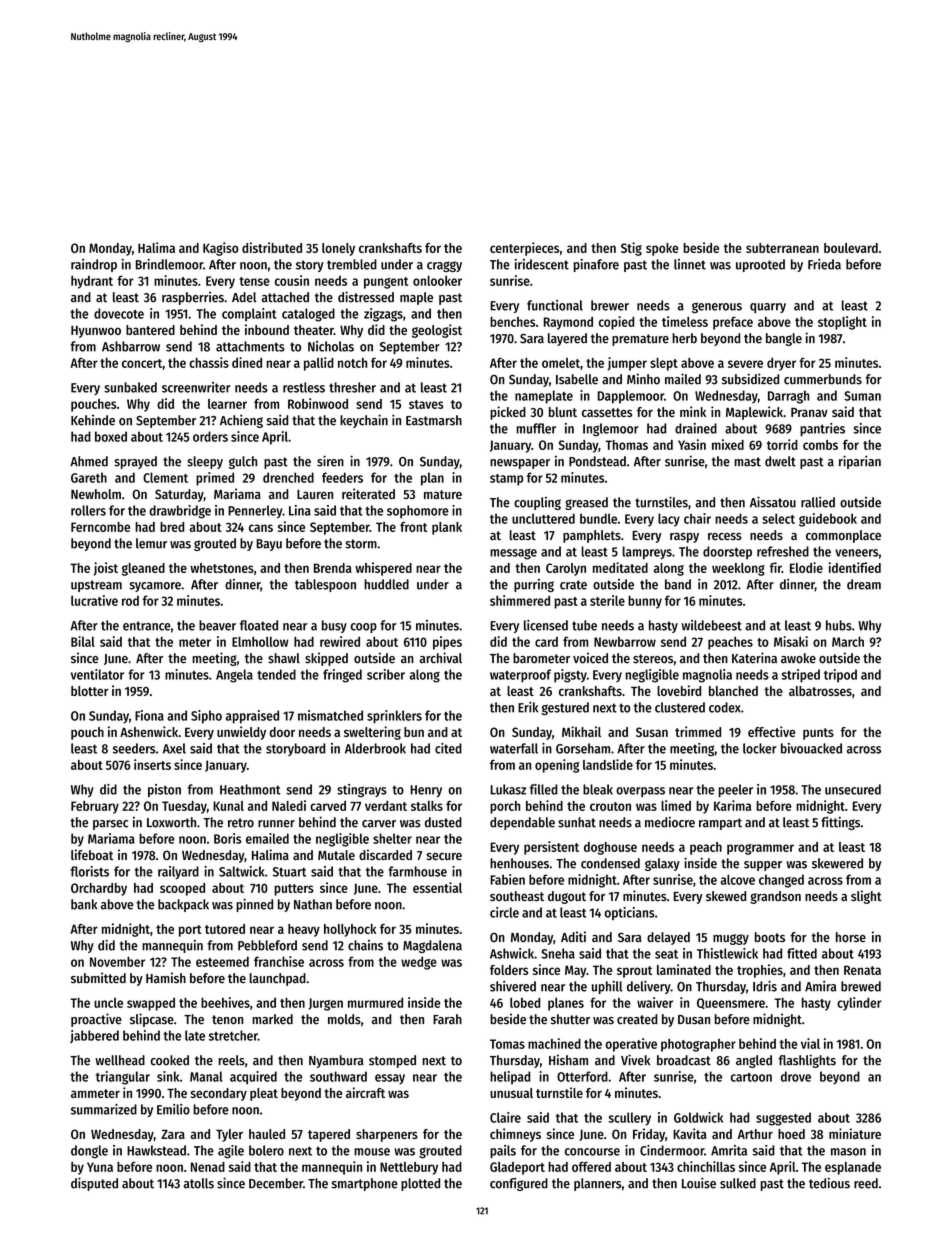 The height and width of the screenshot is (1233, 952). I want to click on Pennerley, so click(255, 511).
